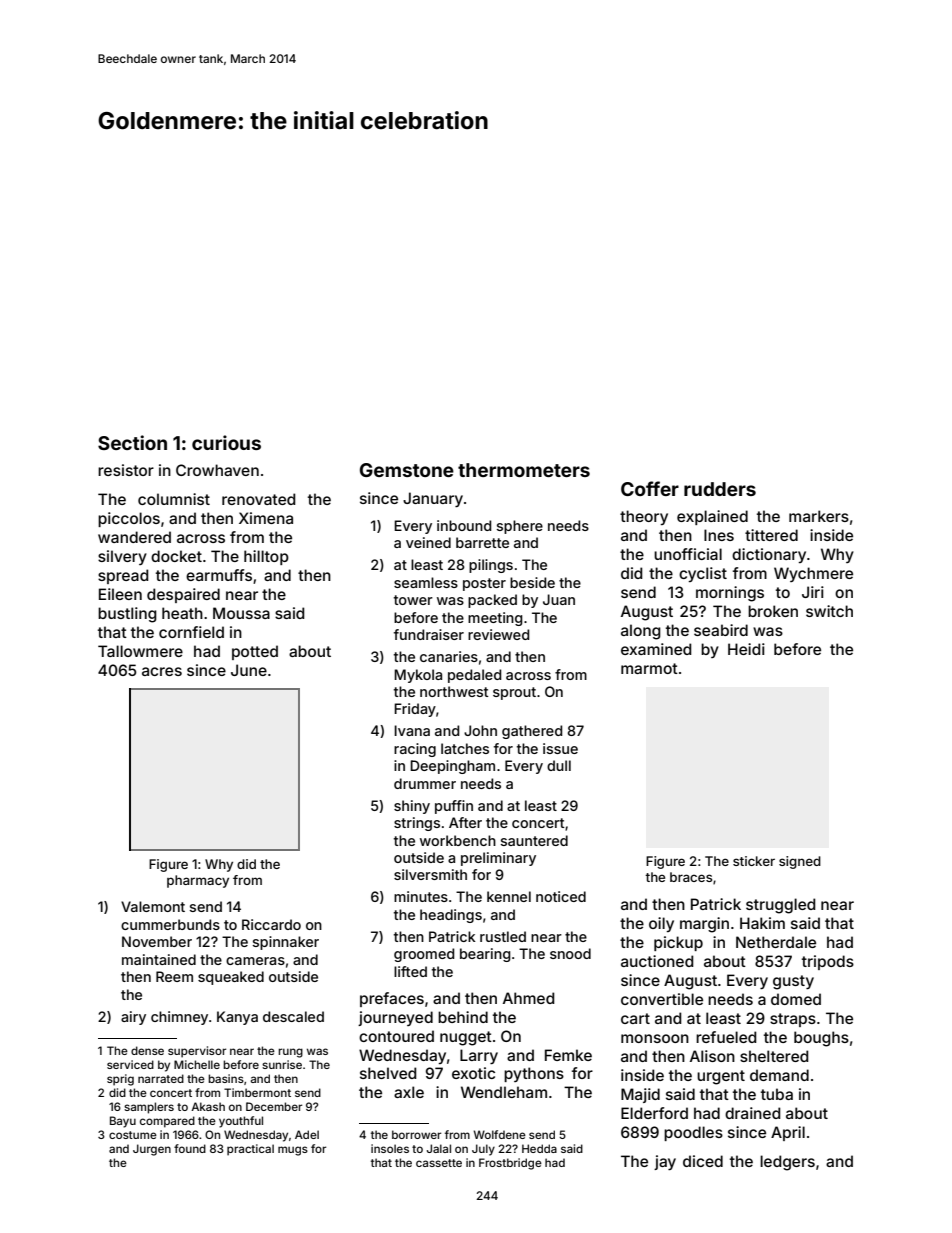 The width and height of the screenshot is (952, 1233). Describe the element at coordinates (649, 668) in the screenshot. I see `marmot` at that location.
